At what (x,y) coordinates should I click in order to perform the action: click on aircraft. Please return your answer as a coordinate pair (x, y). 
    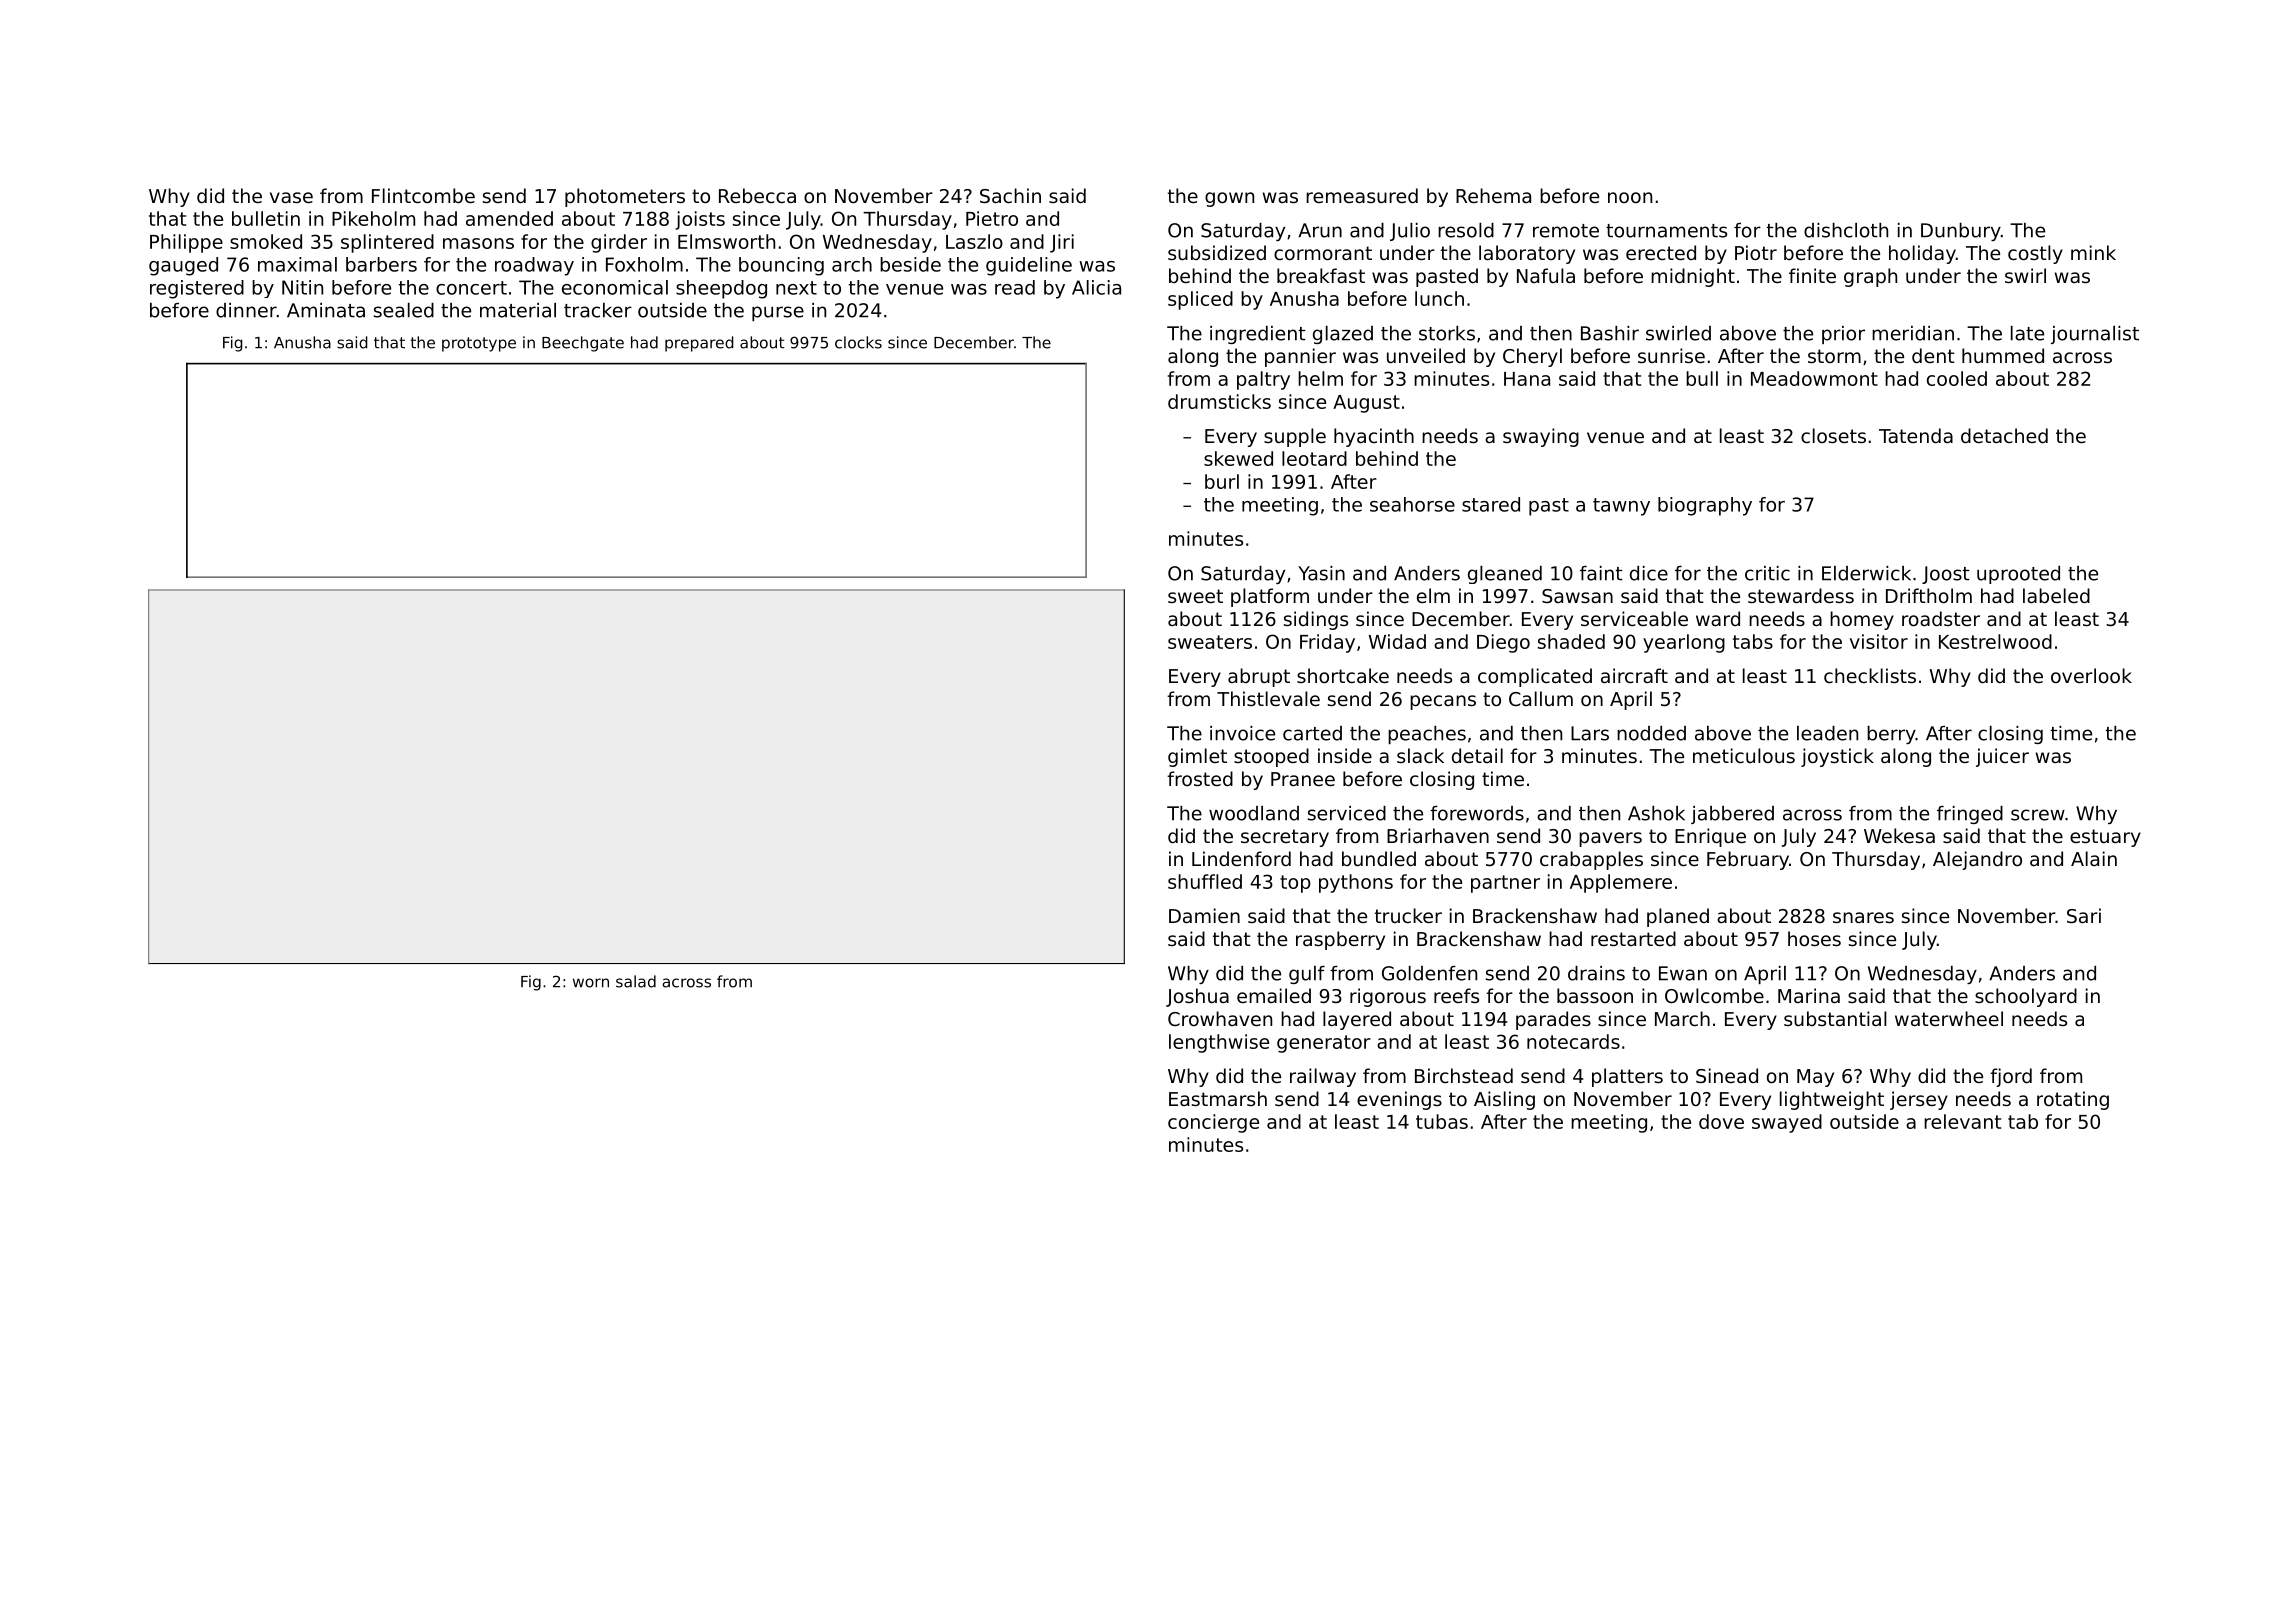
    Looking at the image, I should click on (1634, 675).
